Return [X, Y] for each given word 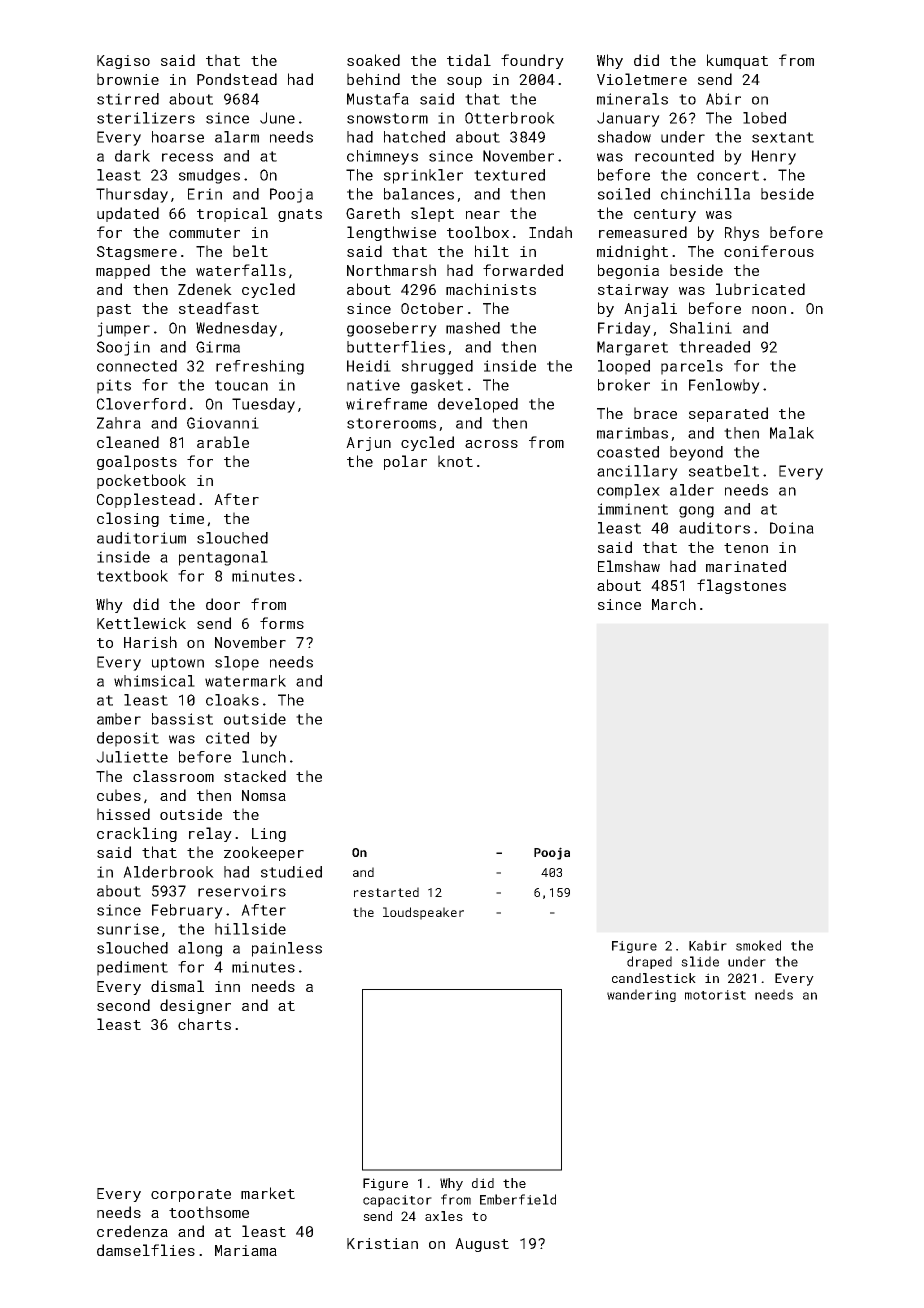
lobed [764, 118]
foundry [532, 61]
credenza [132, 1231]
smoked [758, 945]
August [482, 1245]
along [200, 949]
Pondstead [237, 79]
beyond [696, 453]
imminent [633, 509]
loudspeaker [423, 913]
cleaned [128, 442]
